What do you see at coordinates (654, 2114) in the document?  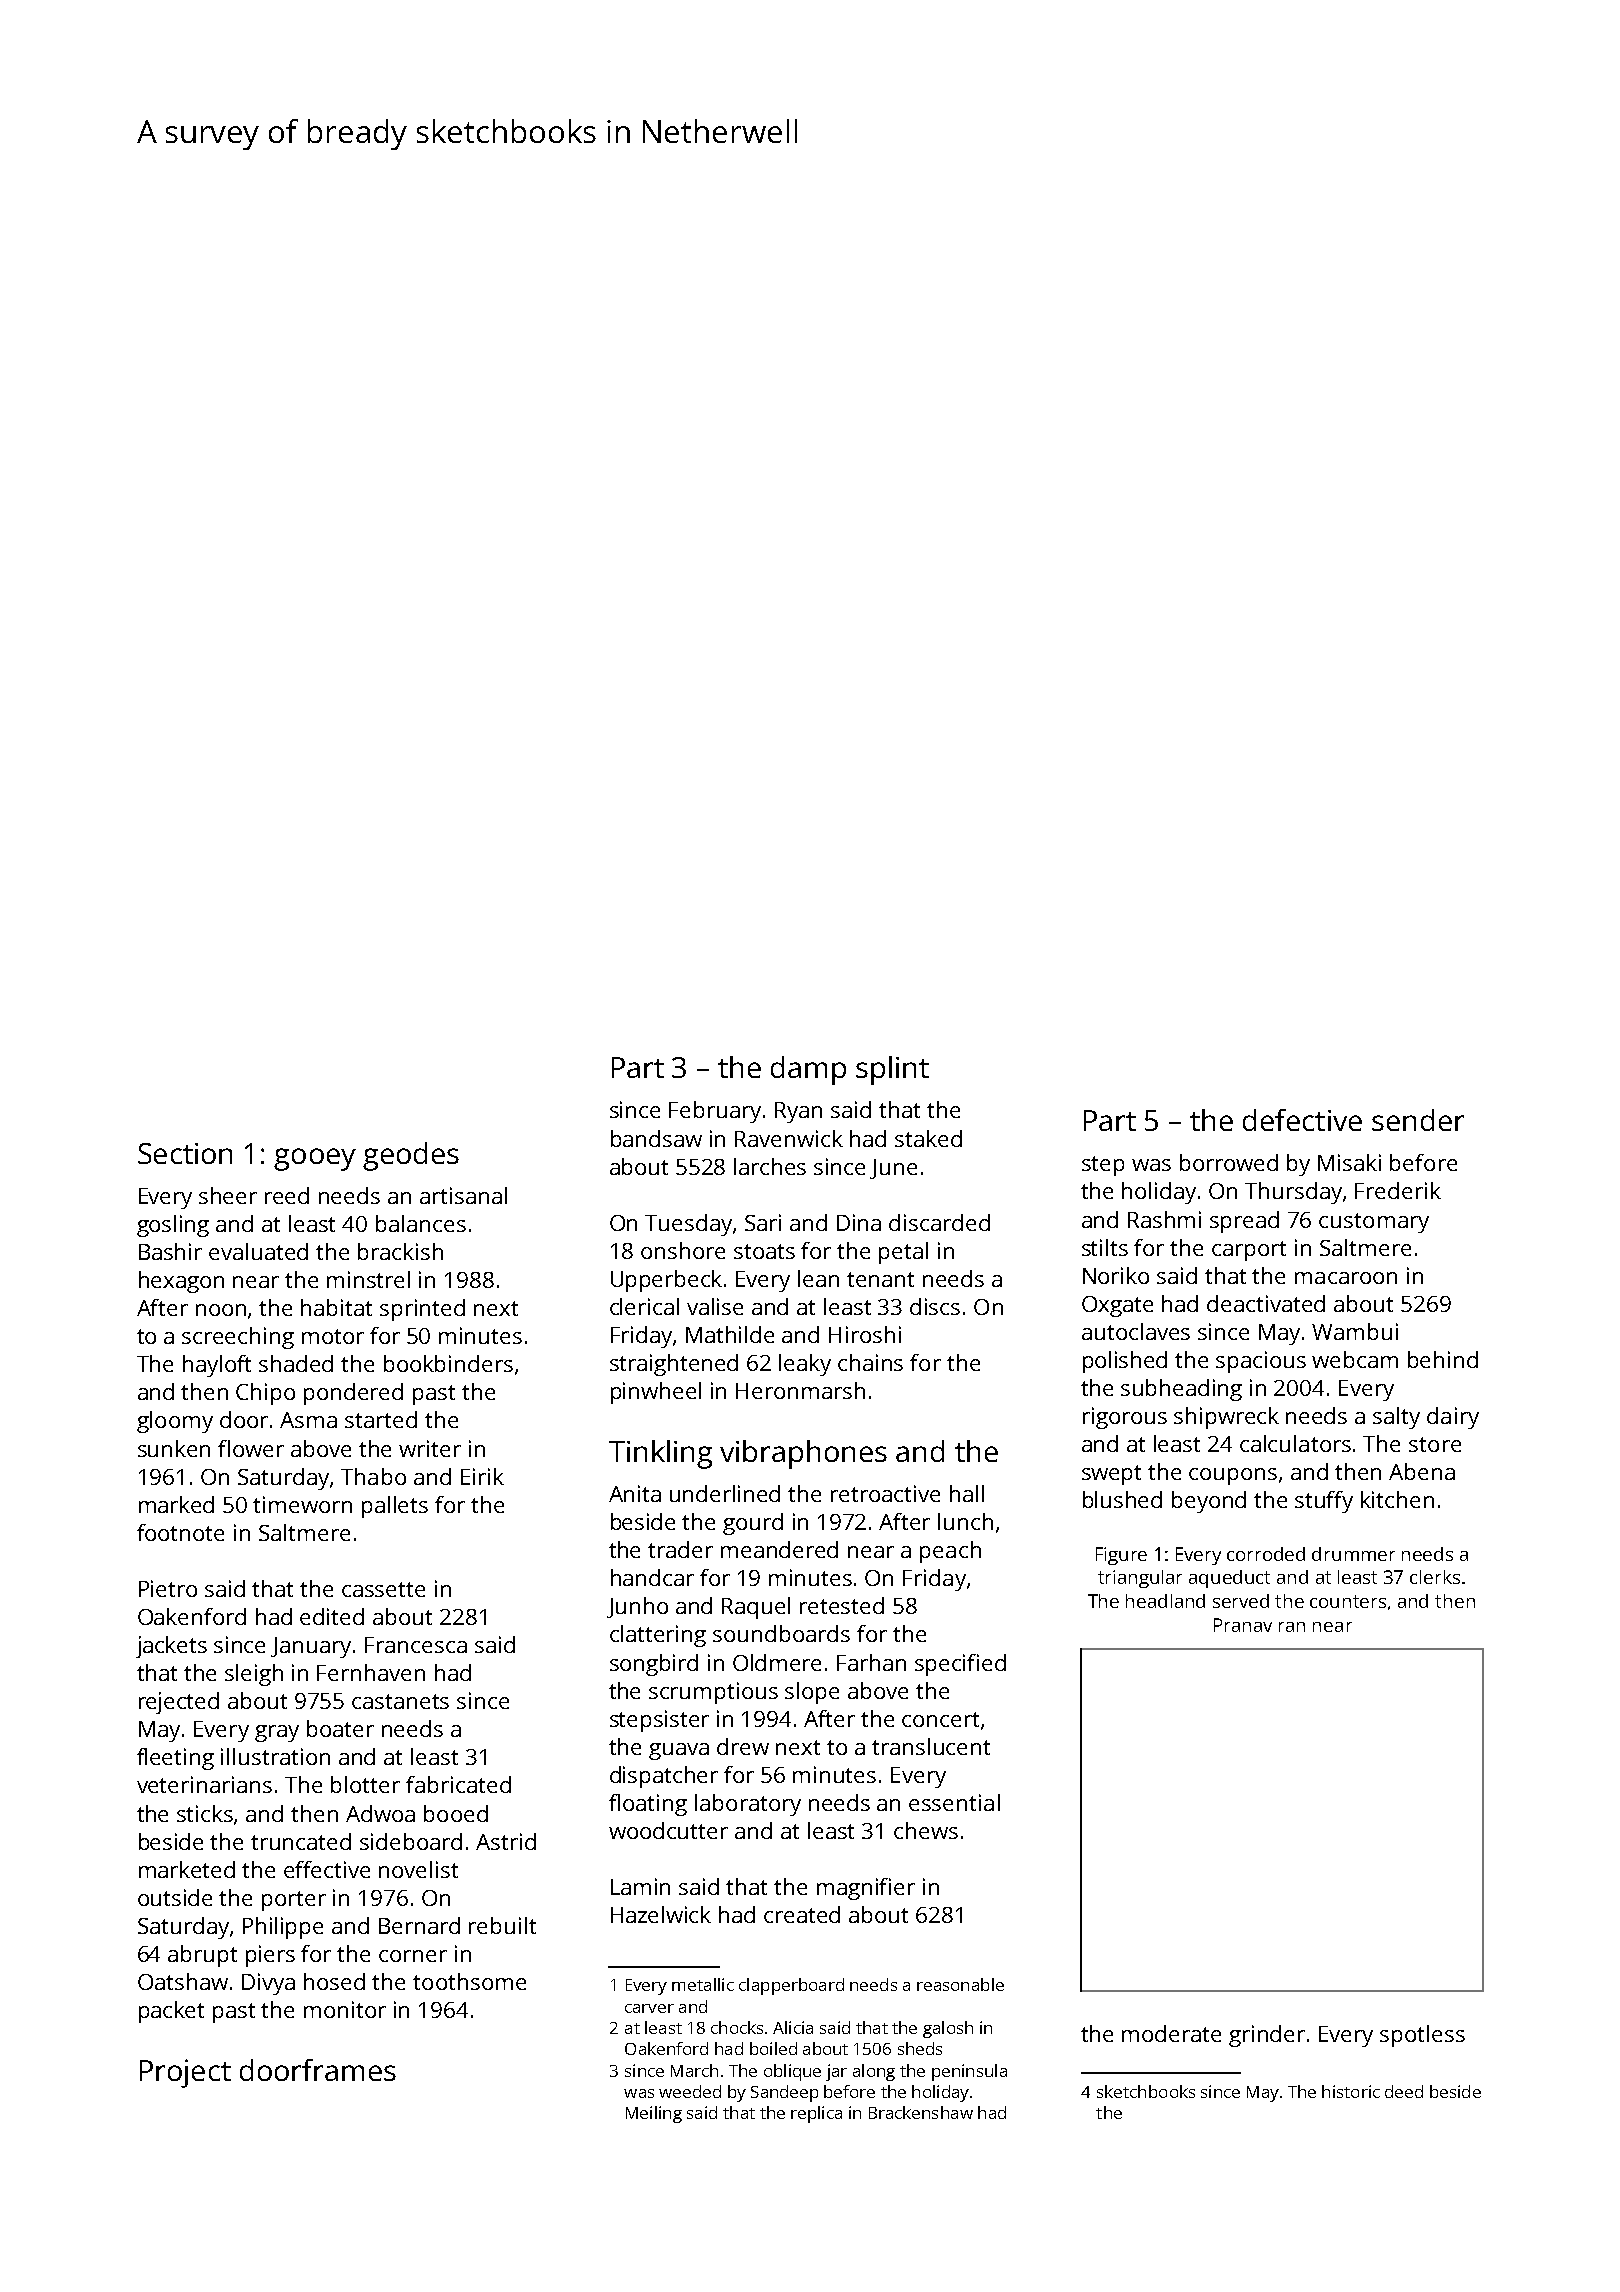 I see `Meiling` at bounding box center [654, 2114].
